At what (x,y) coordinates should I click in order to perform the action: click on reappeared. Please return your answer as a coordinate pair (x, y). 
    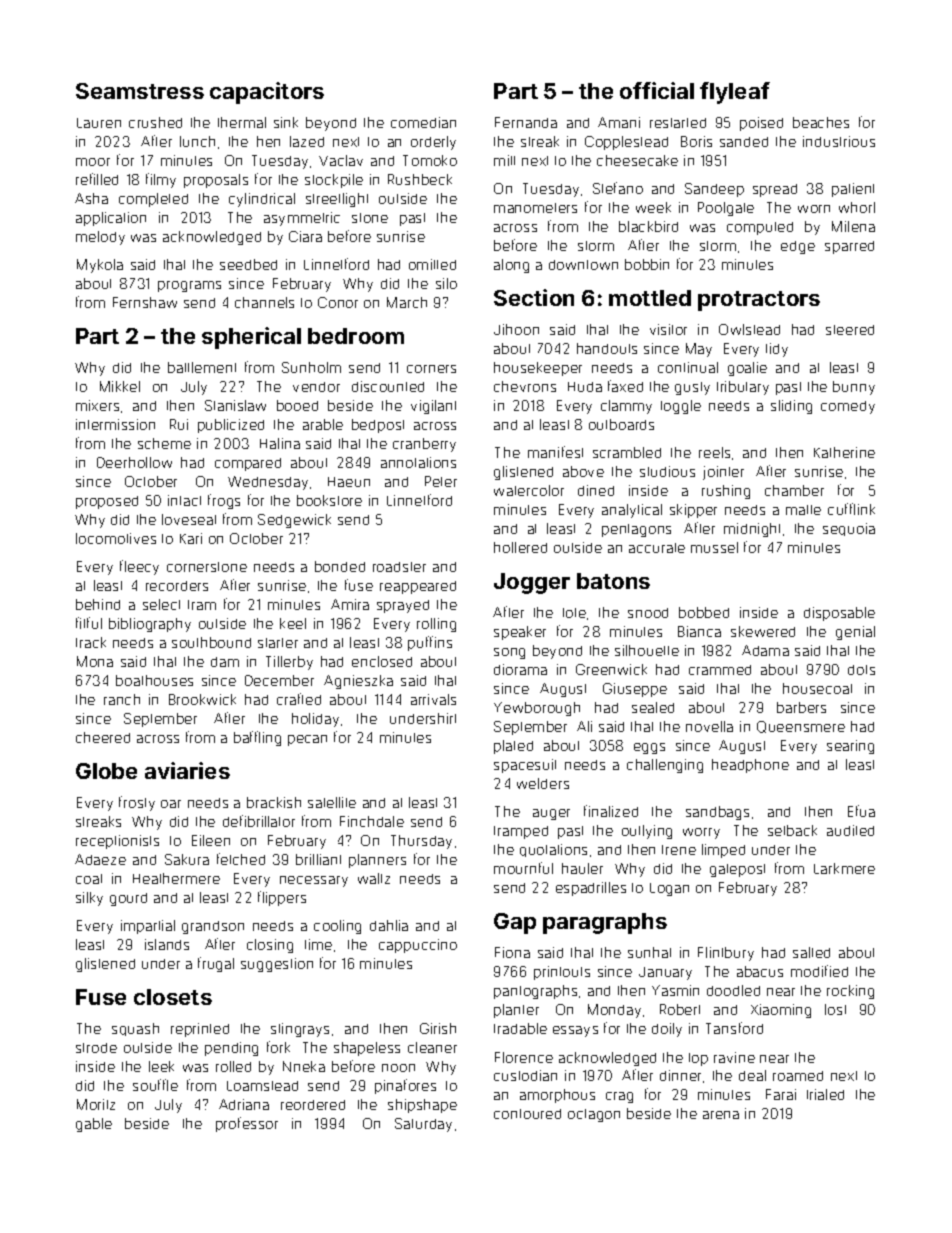
    Looking at the image, I should click on (418, 587).
